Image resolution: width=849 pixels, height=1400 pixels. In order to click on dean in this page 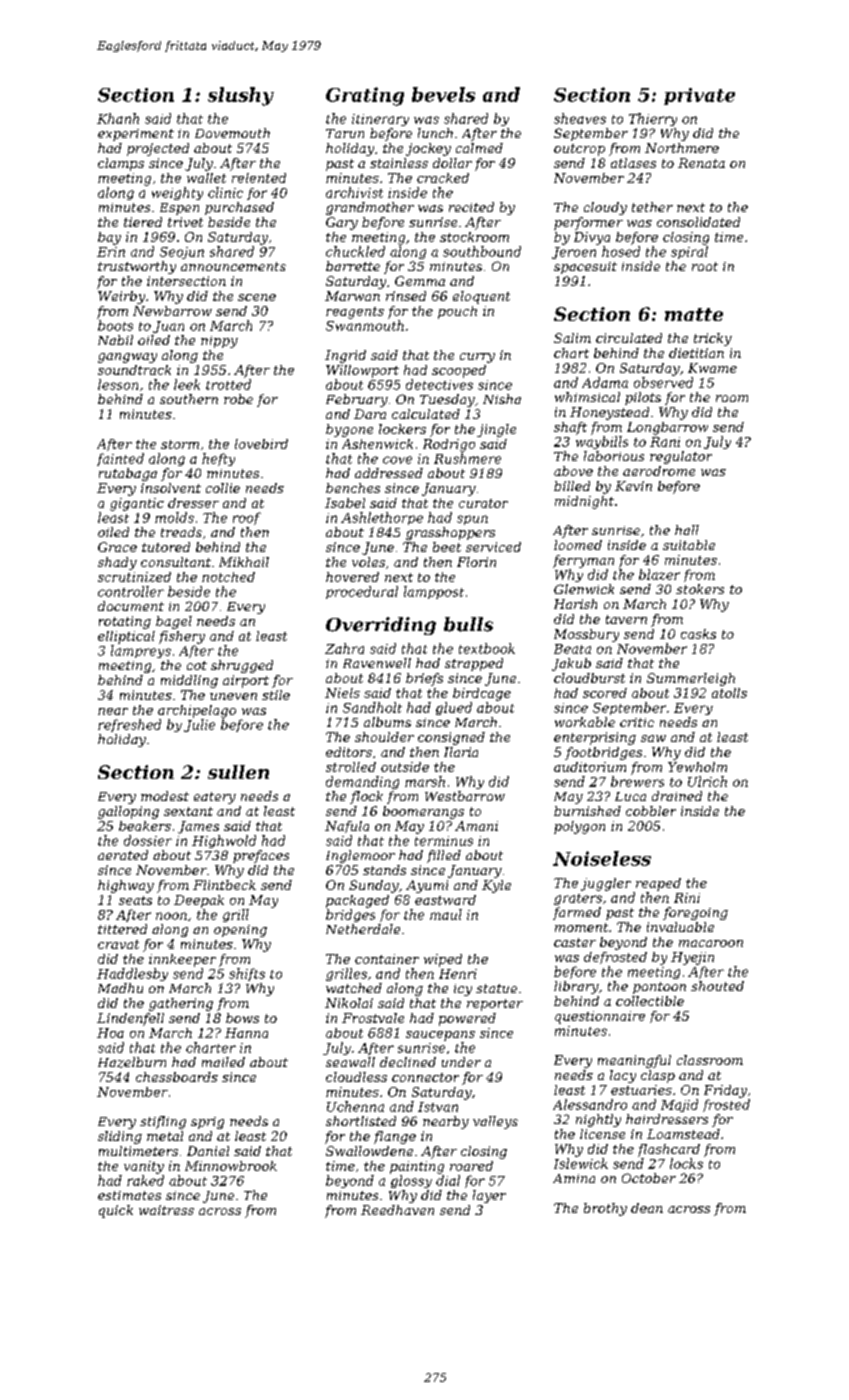, I will do `click(647, 1208)`.
